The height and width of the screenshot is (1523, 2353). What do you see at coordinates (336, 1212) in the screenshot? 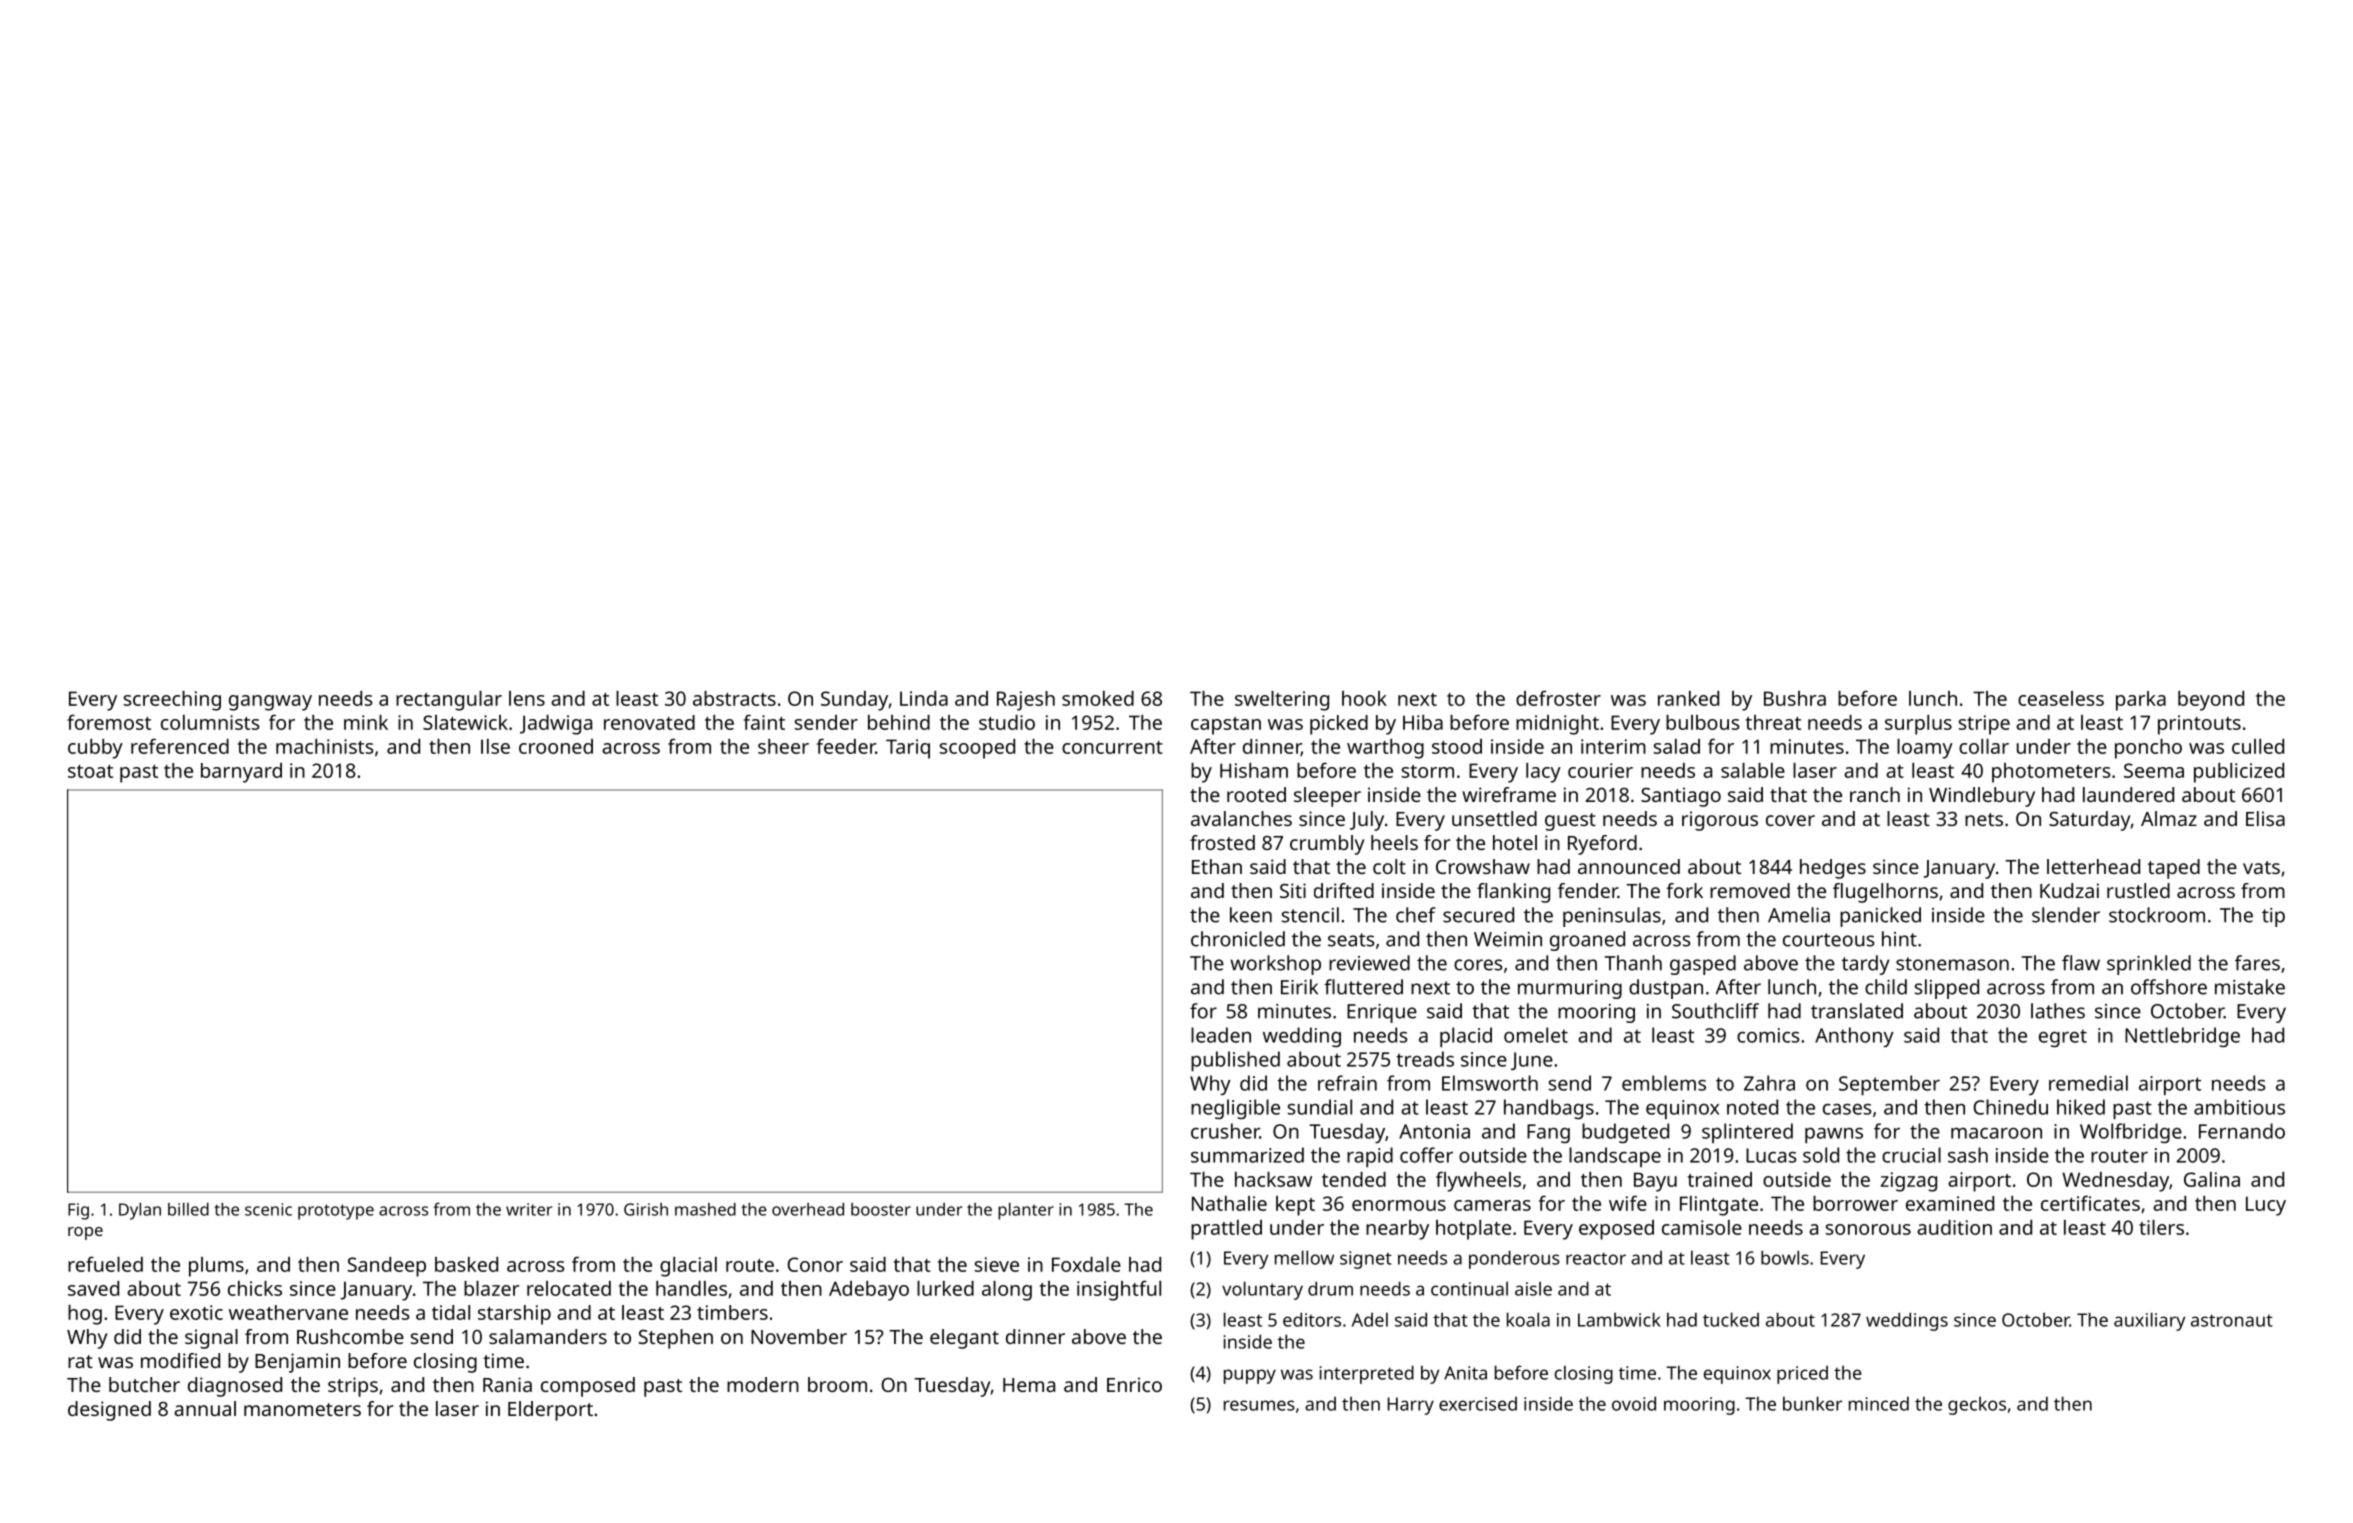
I see `prototype` at bounding box center [336, 1212].
